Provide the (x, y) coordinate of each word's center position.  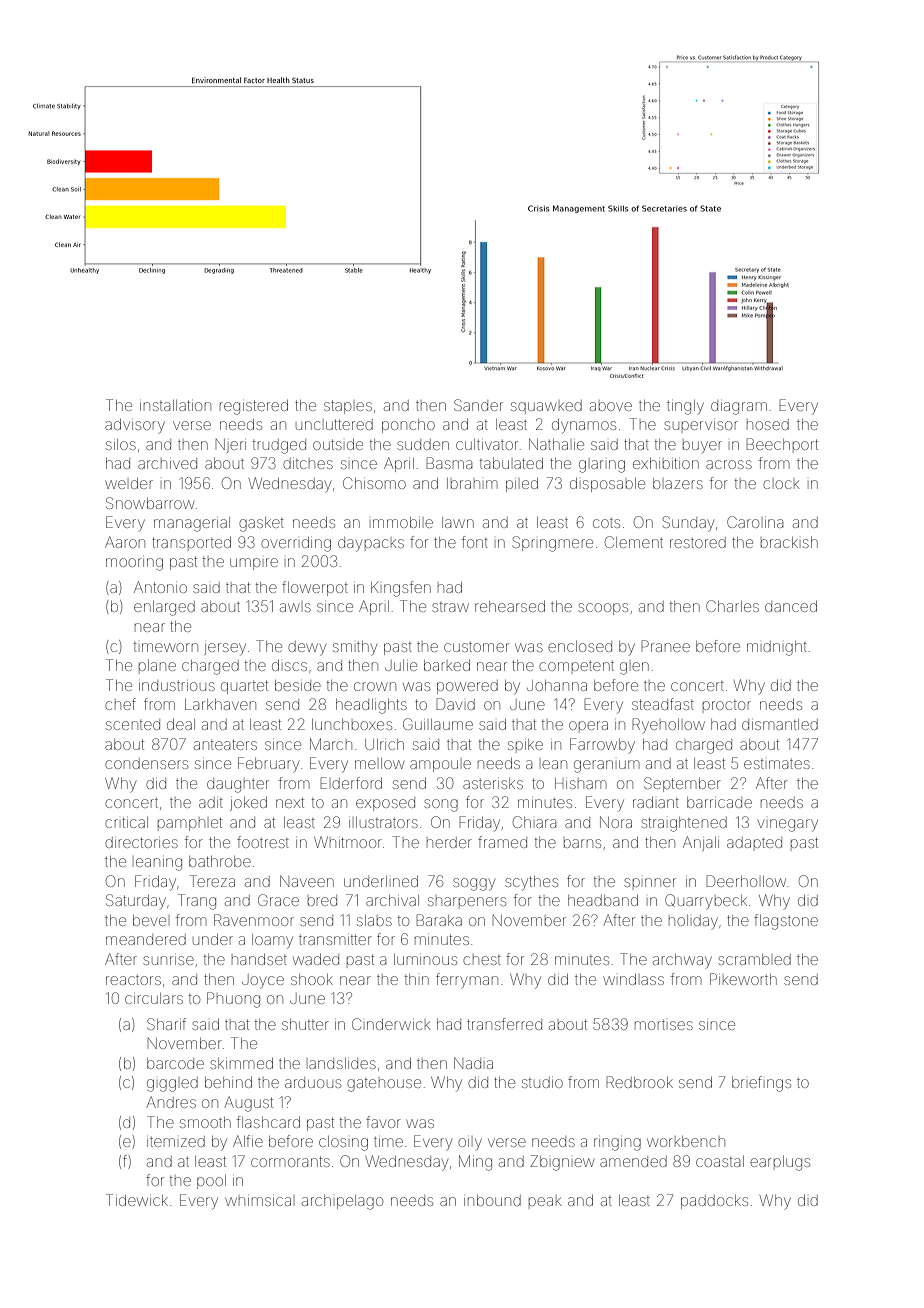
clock (781, 484)
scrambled (754, 959)
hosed (768, 424)
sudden (423, 444)
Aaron (125, 542)
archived (167, 463)
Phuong (233, 1000)
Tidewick (137, 1200)
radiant (656, 802)
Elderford (351, 783)
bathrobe (220, 861)
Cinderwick (391, 1024)
